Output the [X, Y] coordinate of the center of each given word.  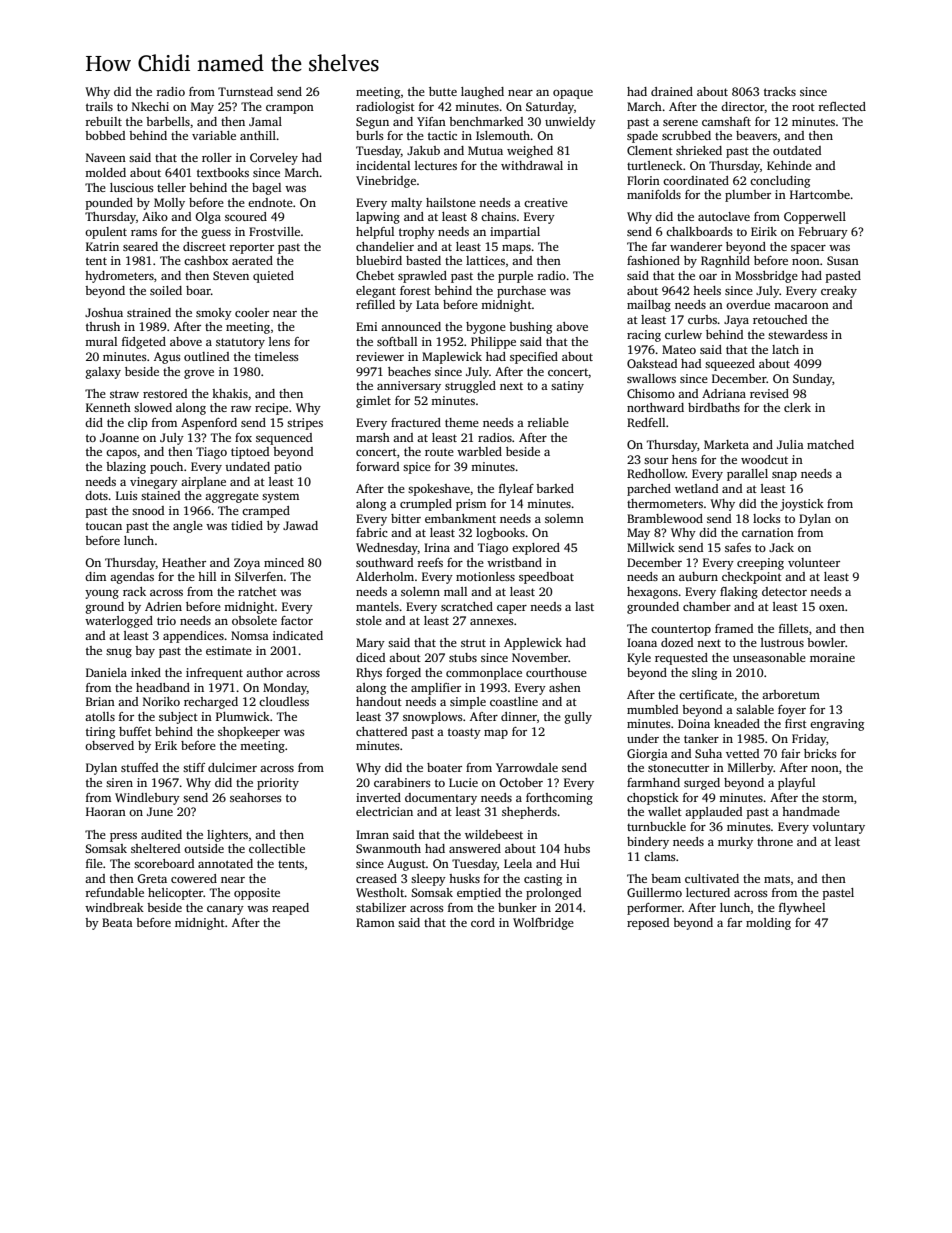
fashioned [653, 260]
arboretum [791, 694]
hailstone [451, 202]
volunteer [814, 562]
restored [165, 393]
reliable [548, 422]
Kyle [639, 659]
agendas [132, 578]
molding [768, 924]
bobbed [105, 135]
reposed [648, 924]
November [540, 657]
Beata [117, 922]
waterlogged [119, 622]
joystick [802, 505]
